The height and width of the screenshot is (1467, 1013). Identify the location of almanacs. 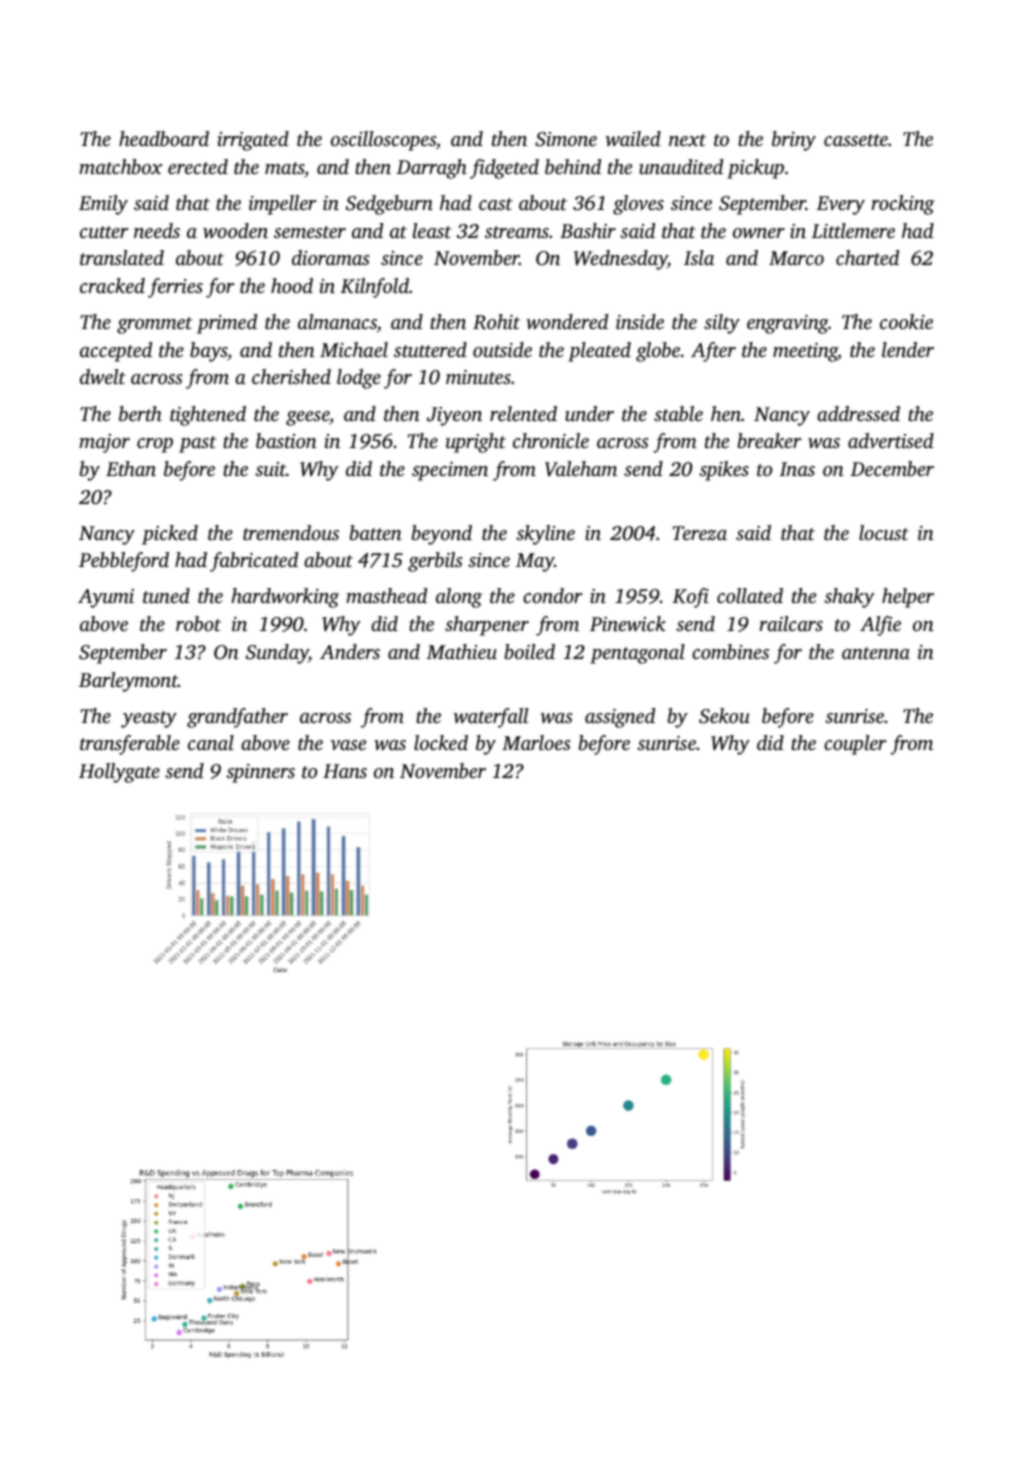
(337, 321).
